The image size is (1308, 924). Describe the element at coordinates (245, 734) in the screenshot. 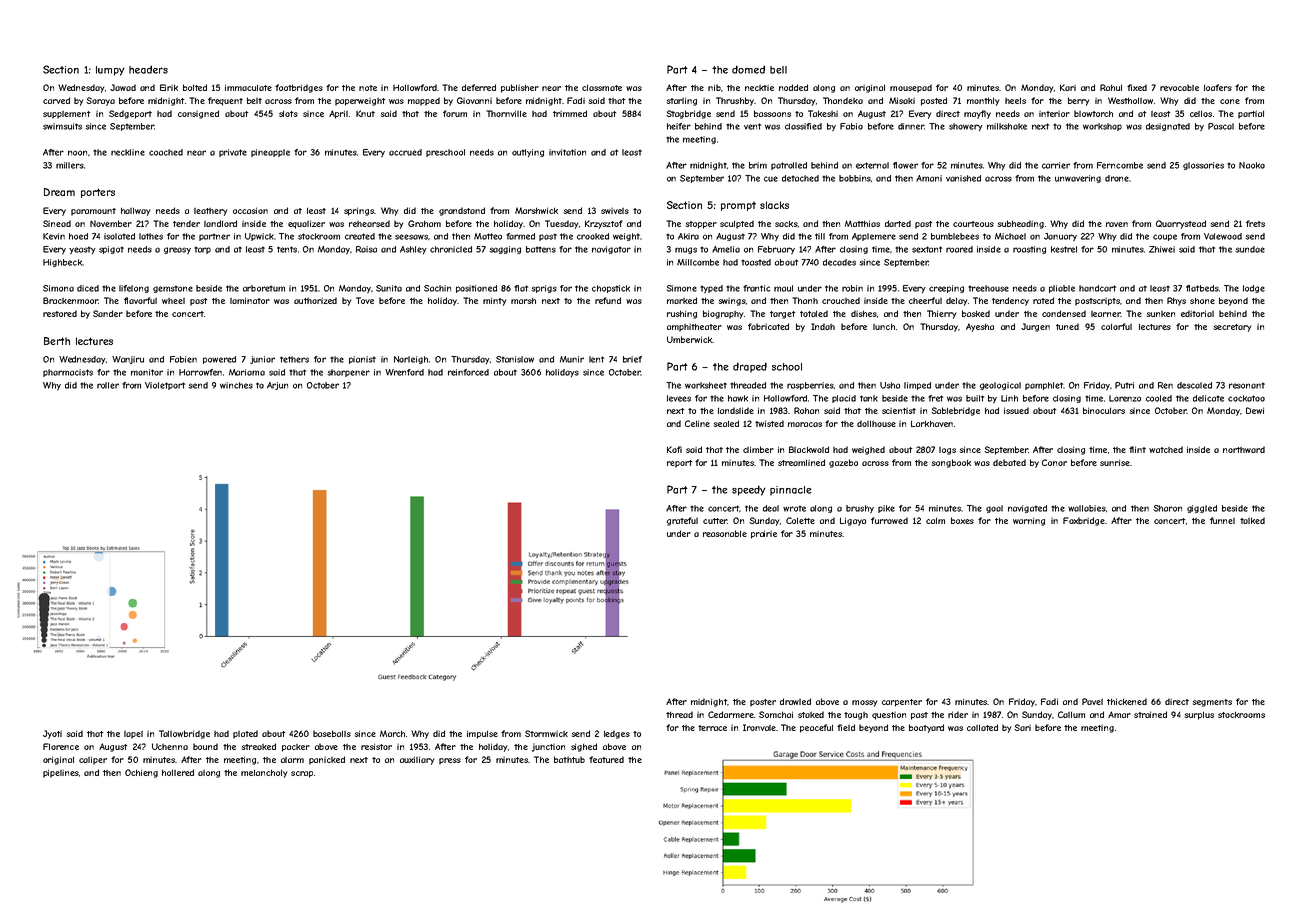

I see `plated` at that location.
